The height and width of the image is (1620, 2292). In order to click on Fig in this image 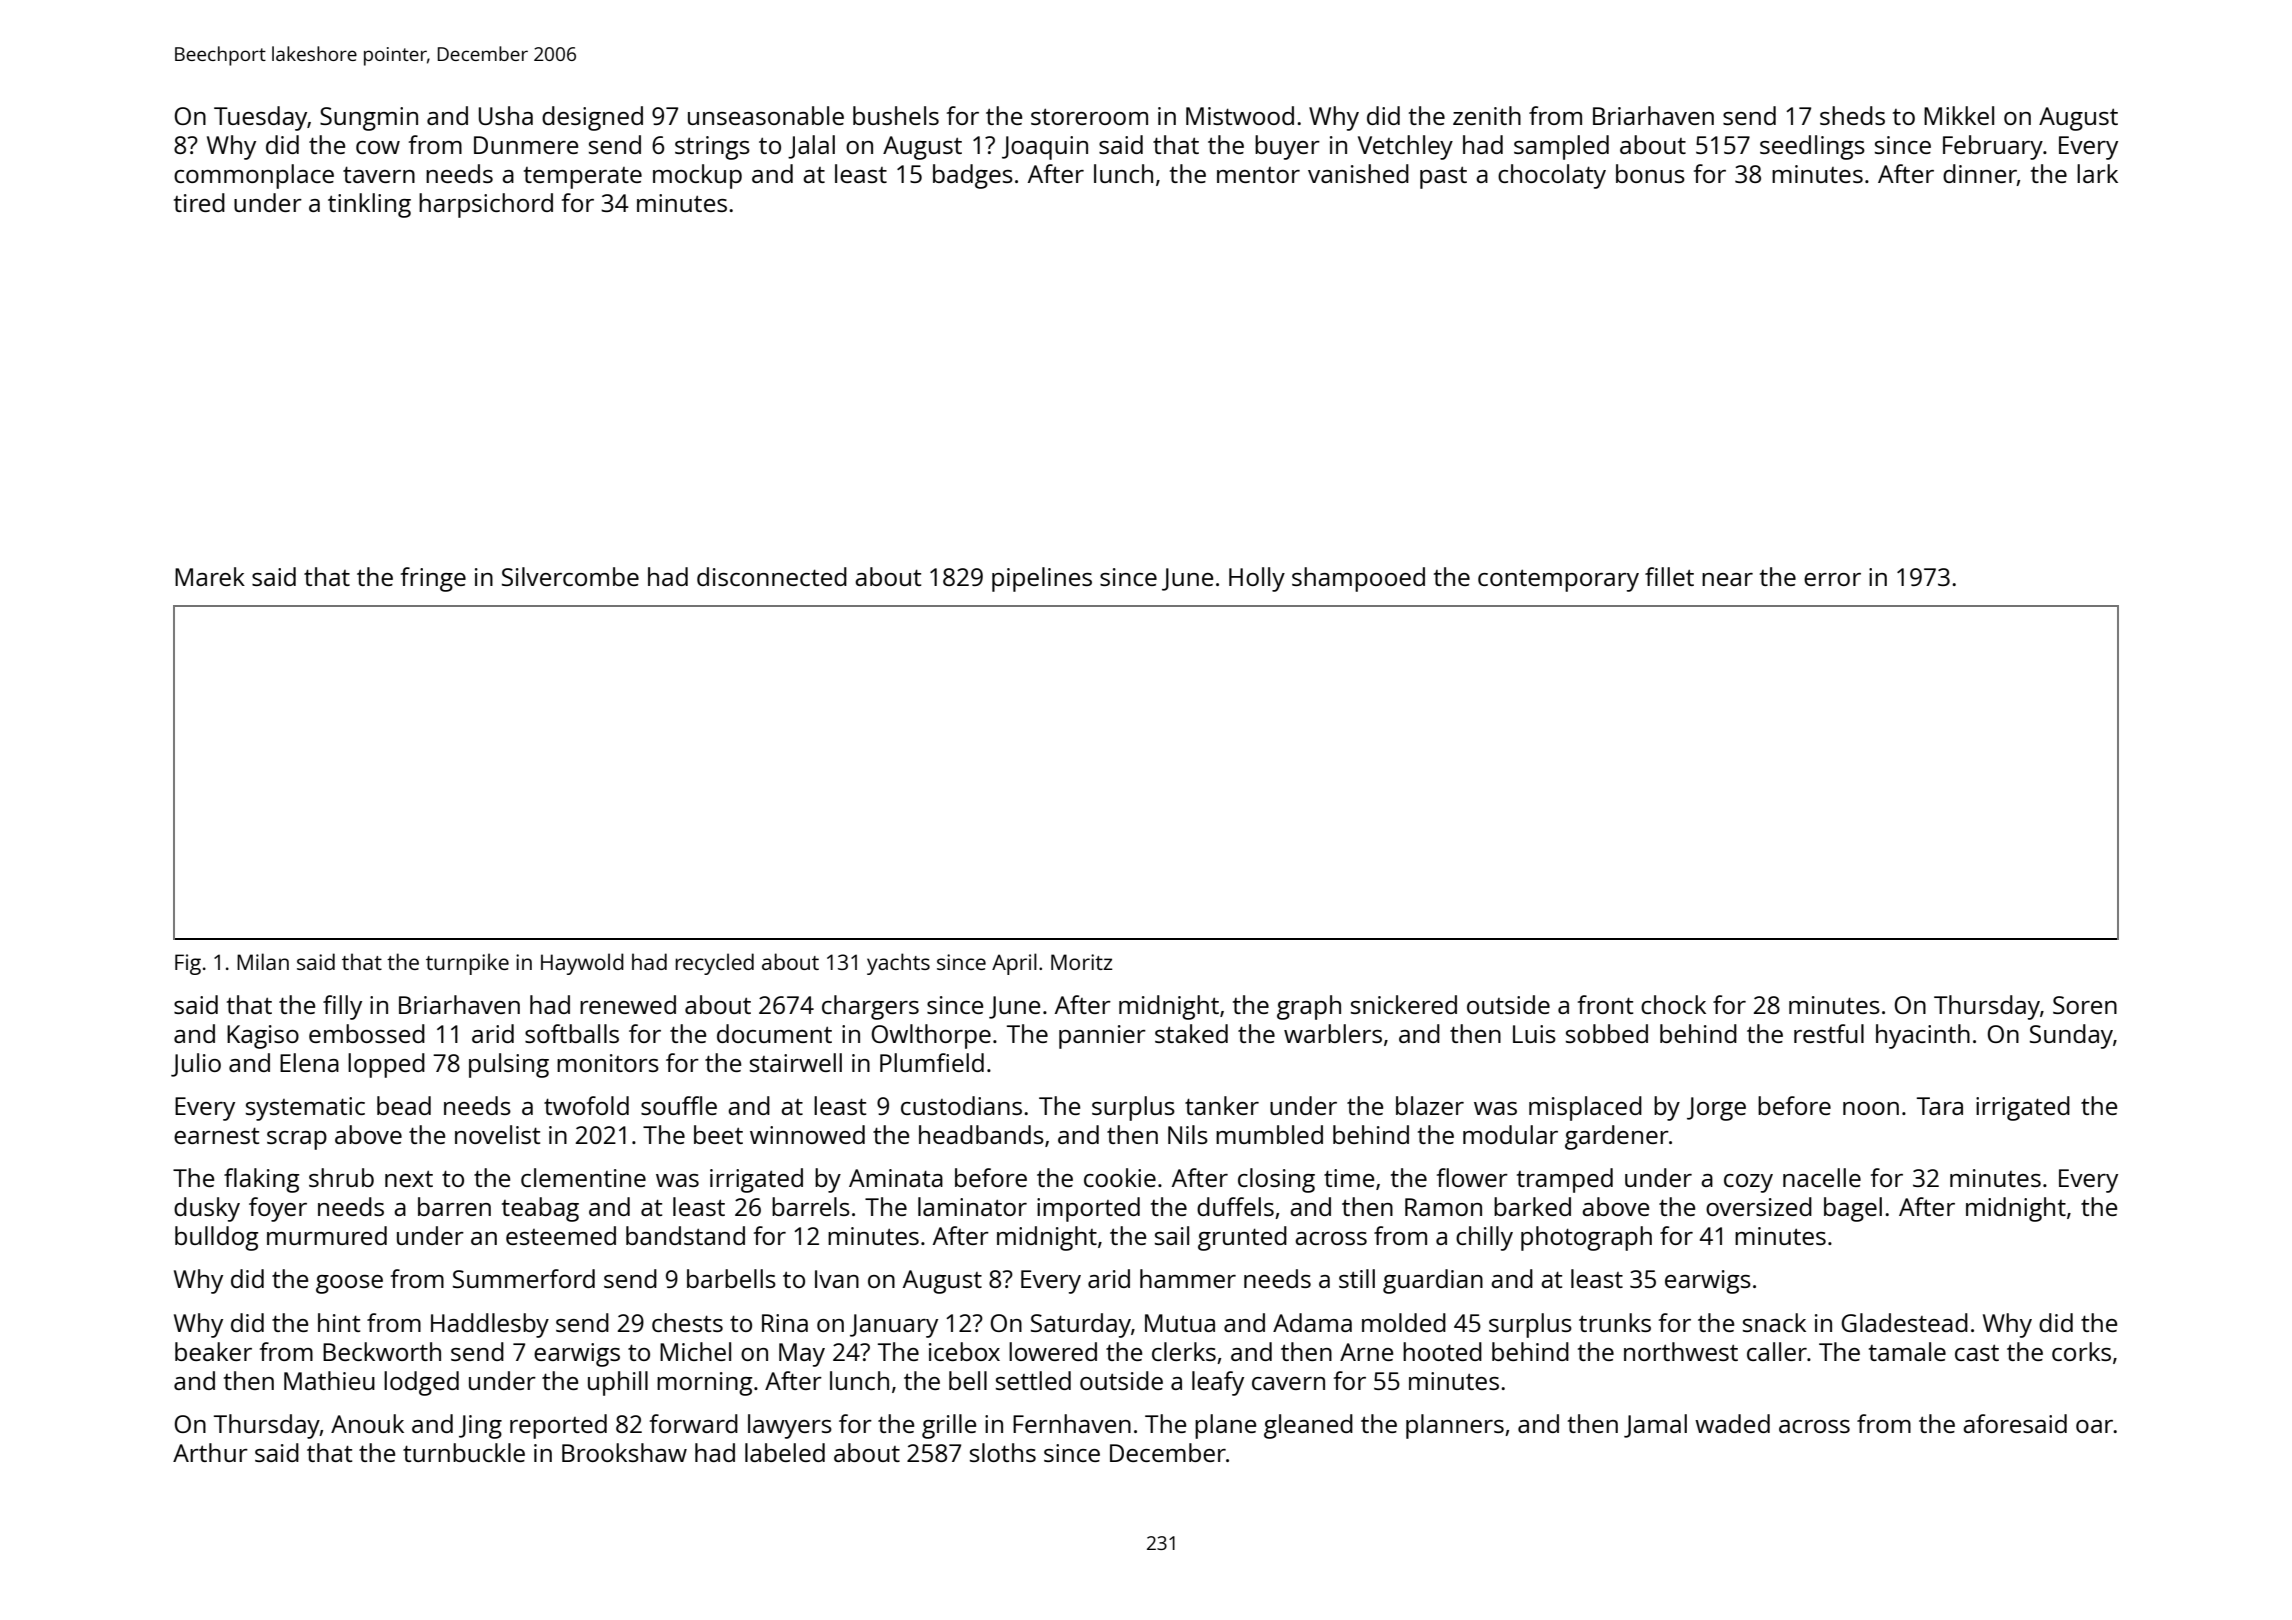, I will do `click(188, 964)`.
